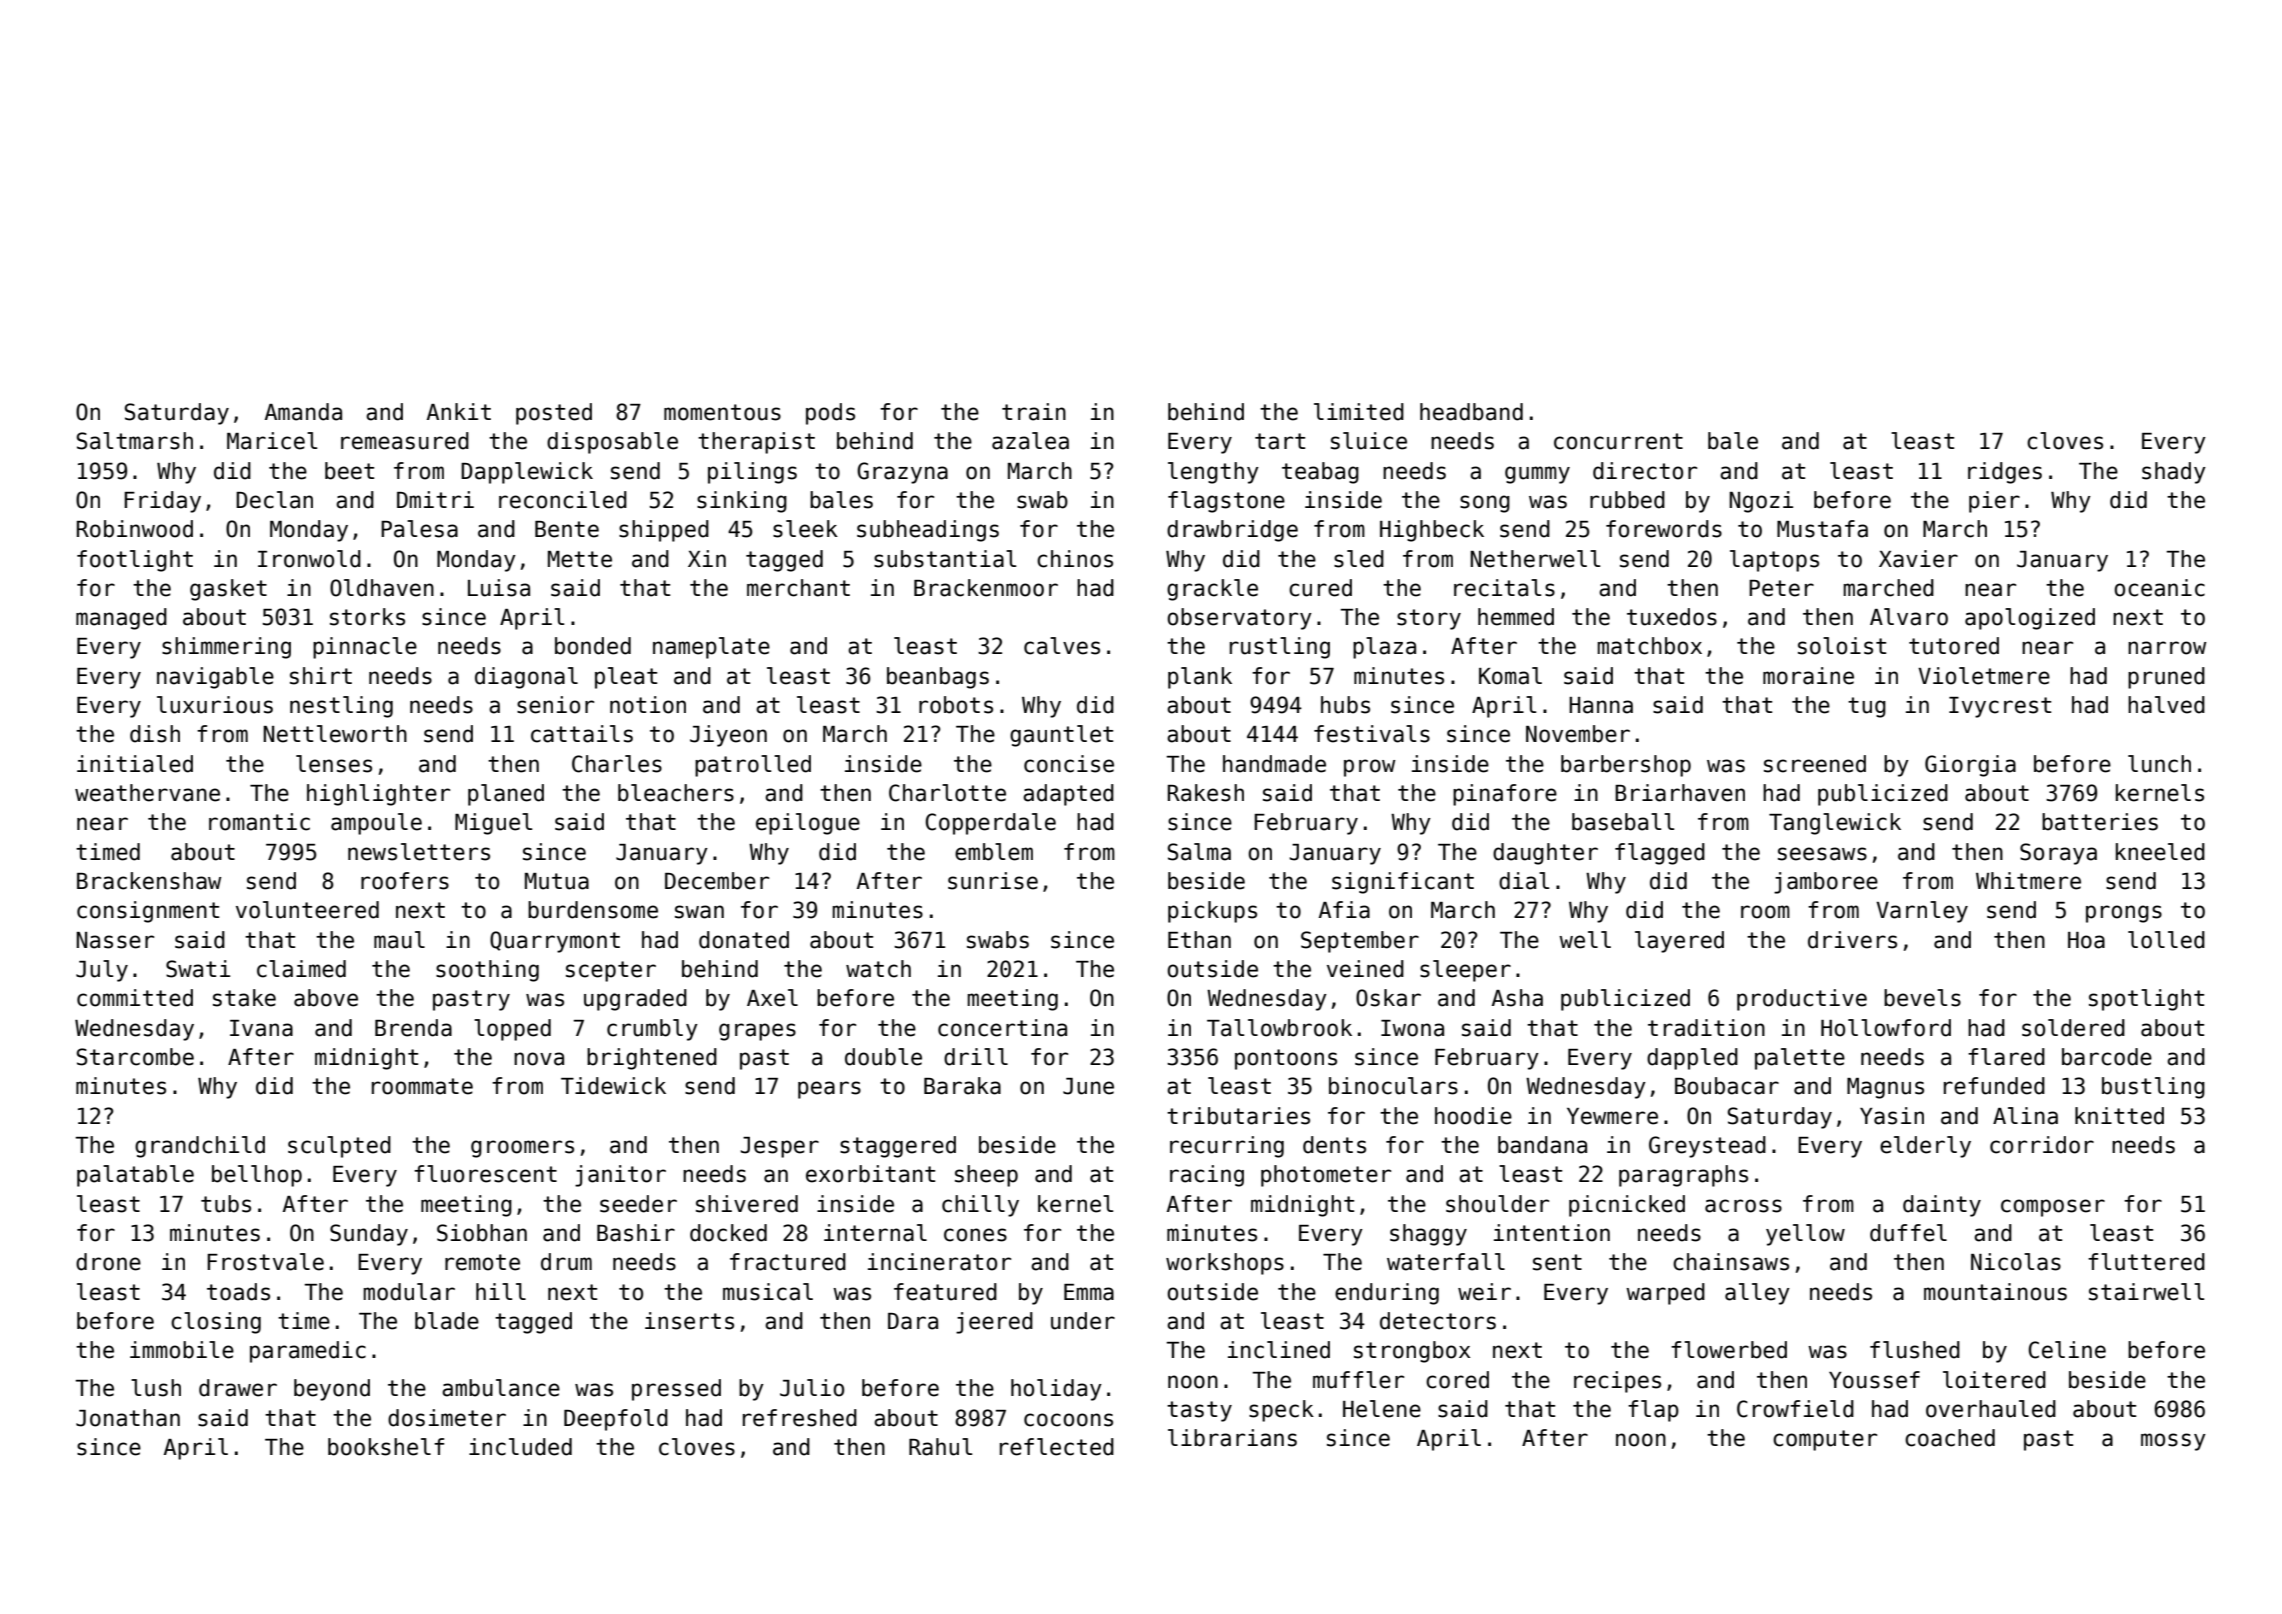 Image resolution: width=2282 pixels, height=1614 pixels. I want to click on Saltmarsh, so click(135, 441).
